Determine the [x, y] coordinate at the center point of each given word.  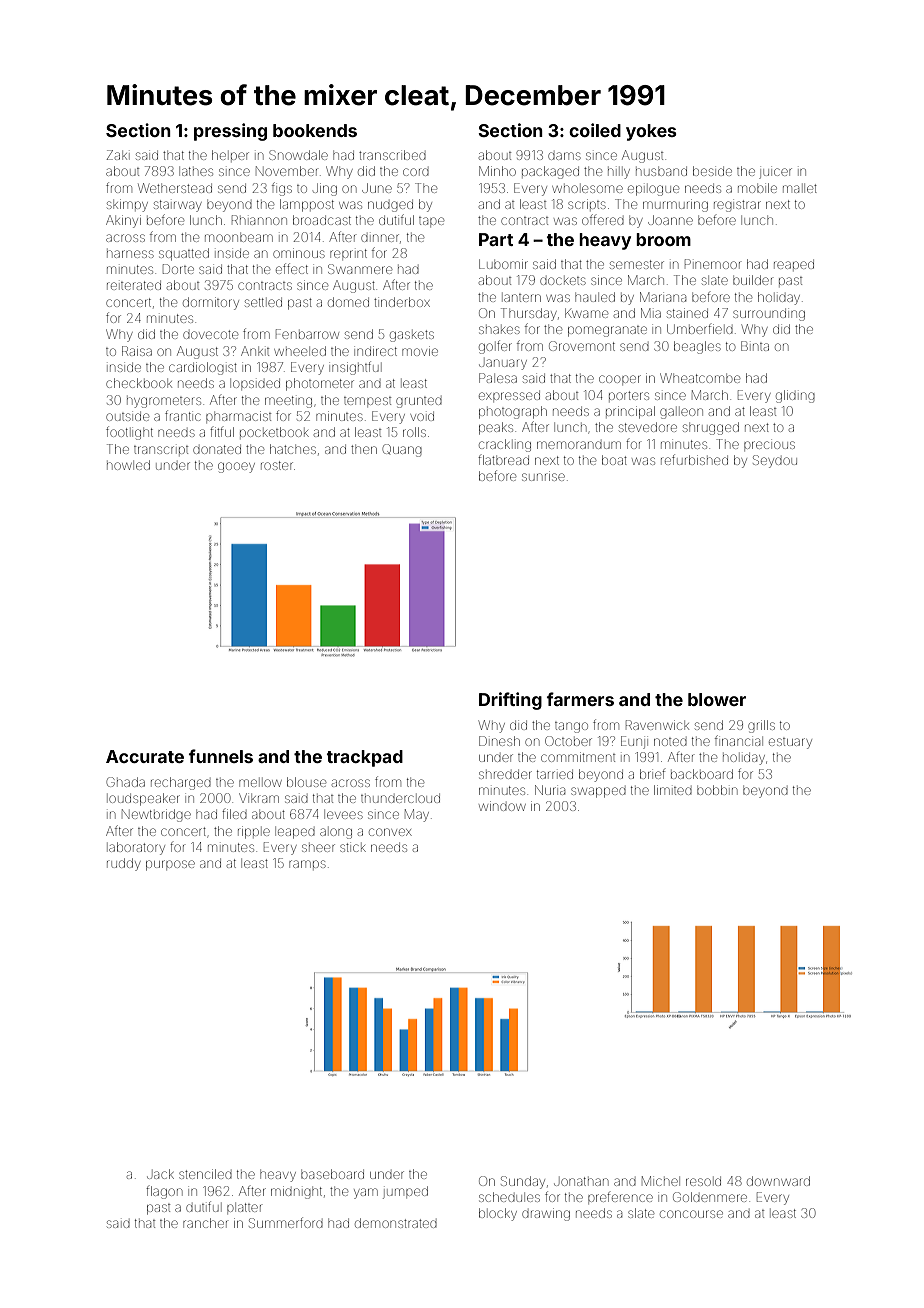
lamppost [307, 205]
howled [128, 465]
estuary [790, 743]
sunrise [543, 476]
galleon [681, 413]
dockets [563, 281]
